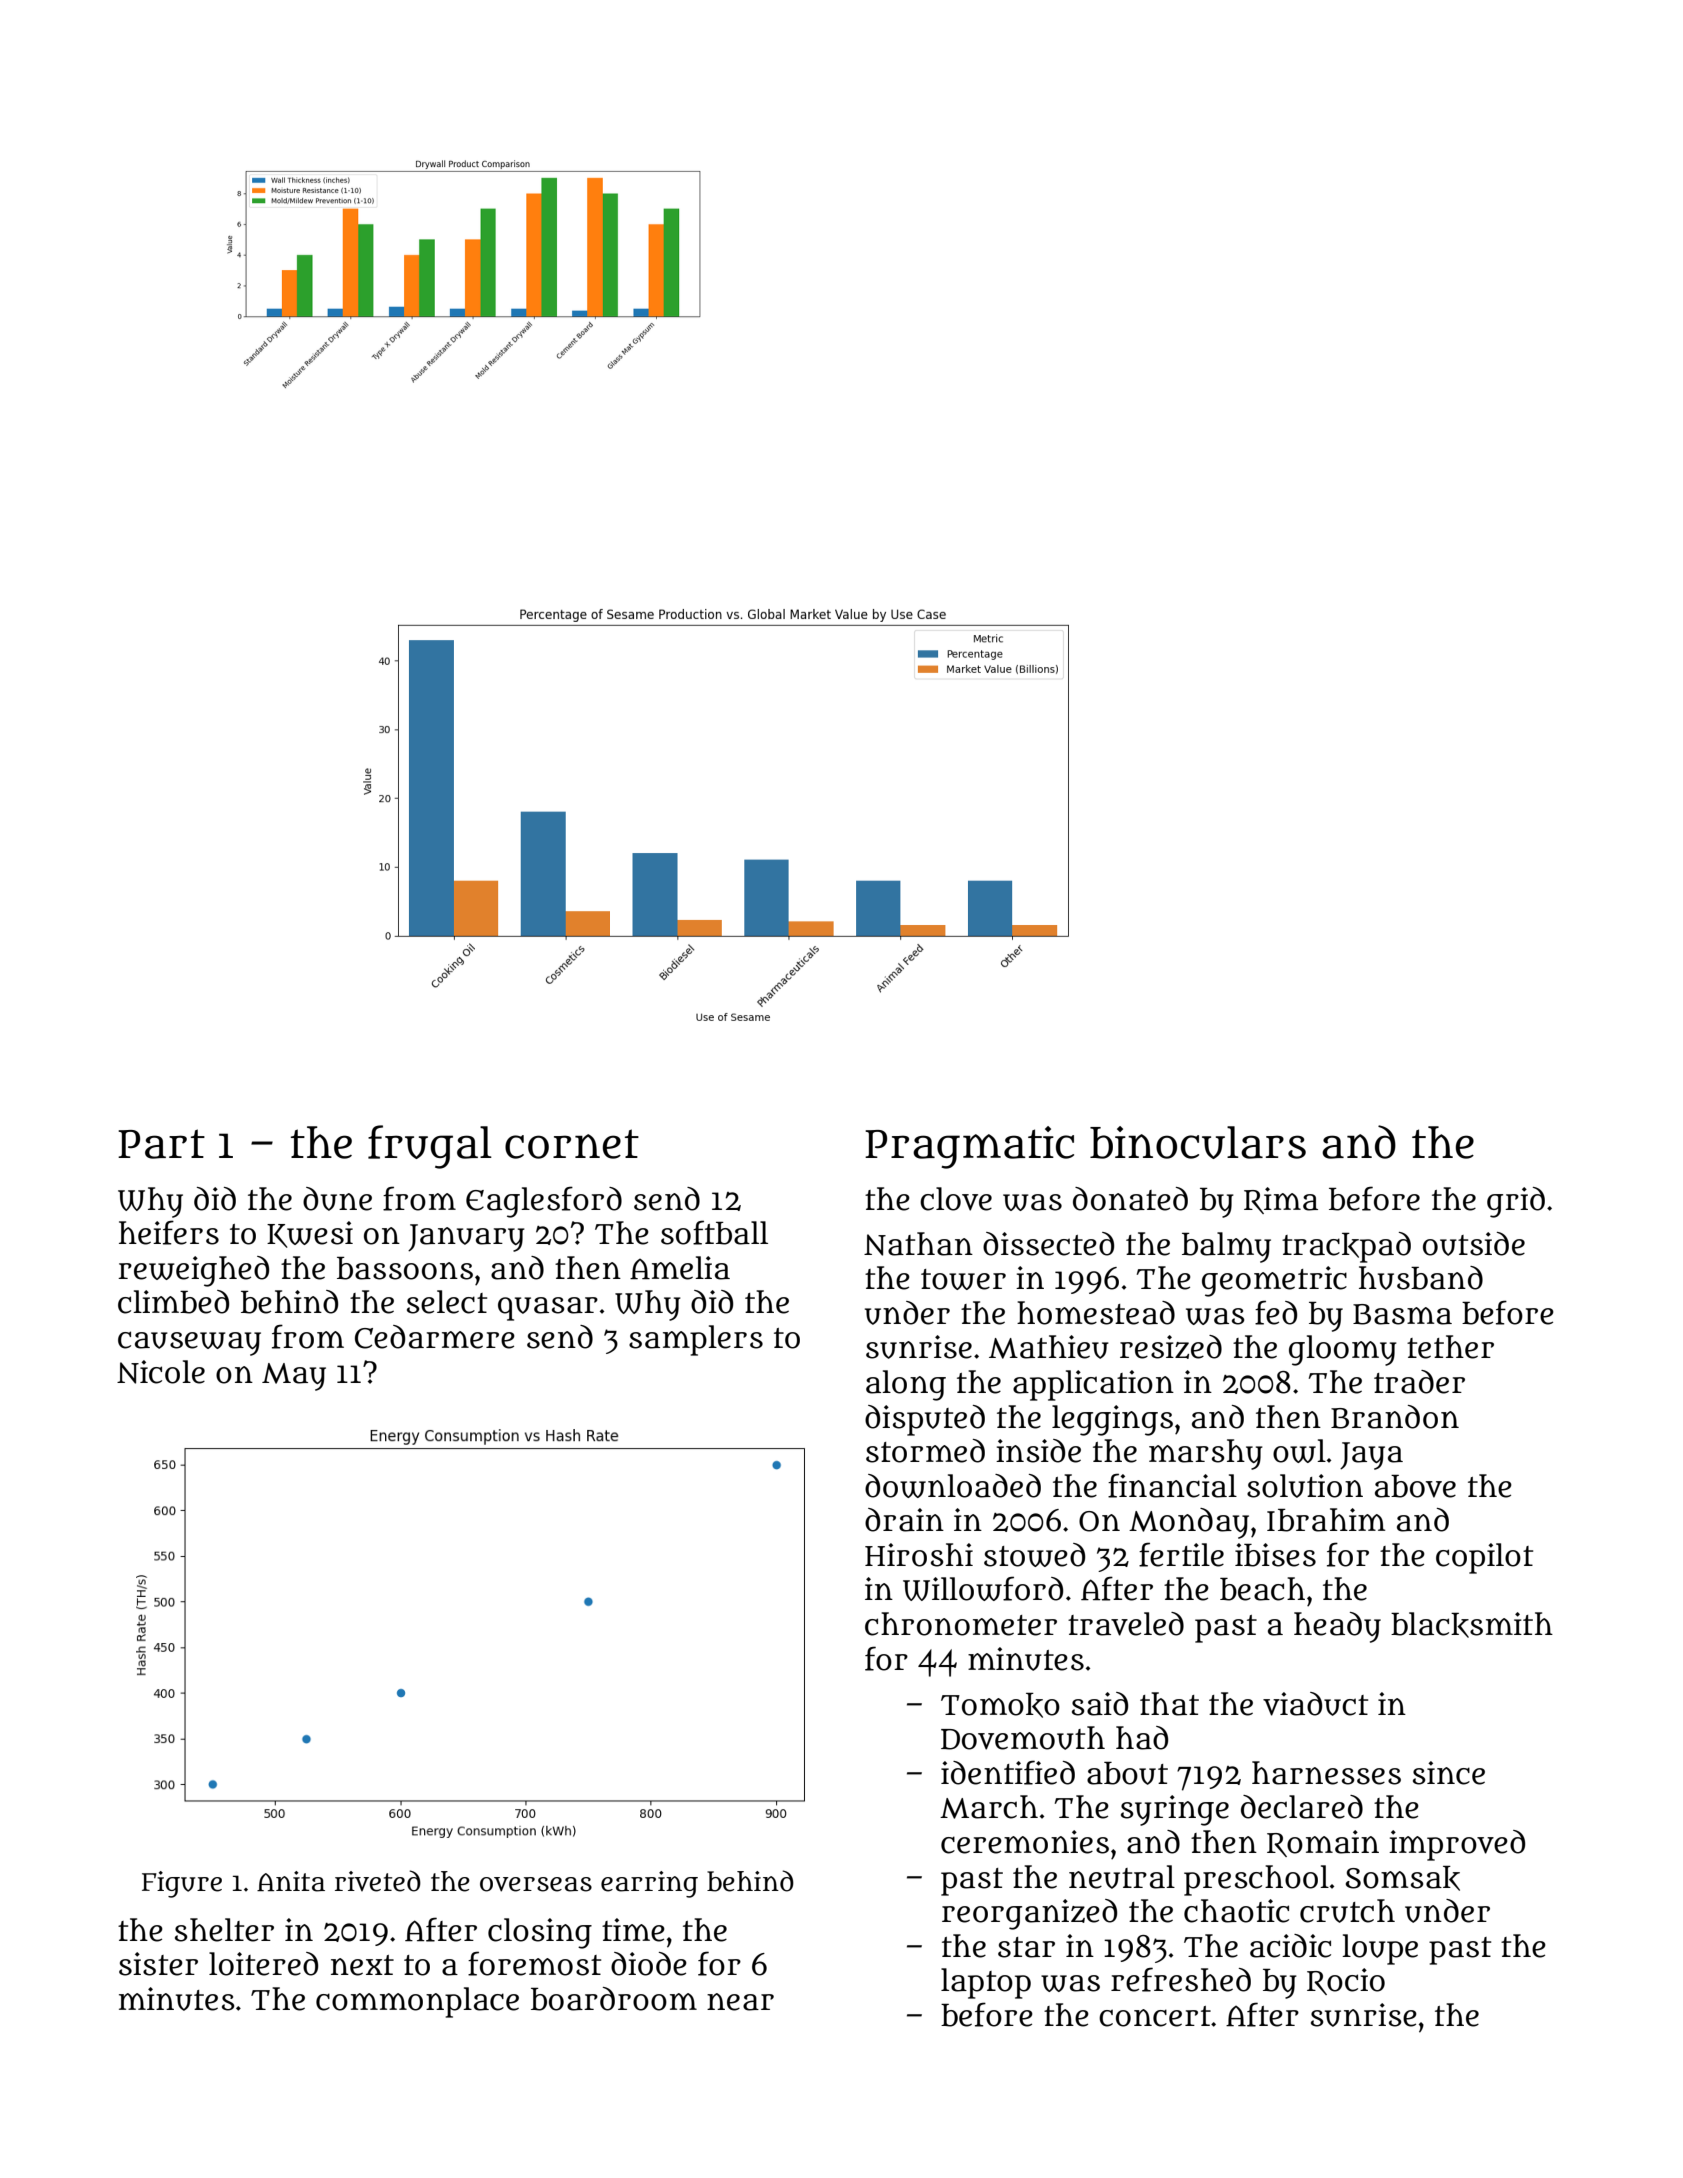 The height and width of the page is (2178, 1683). What do you see at coordinates (1155, 2016) in the page?
I see `concert` at bounding box center [1155, 2016].
